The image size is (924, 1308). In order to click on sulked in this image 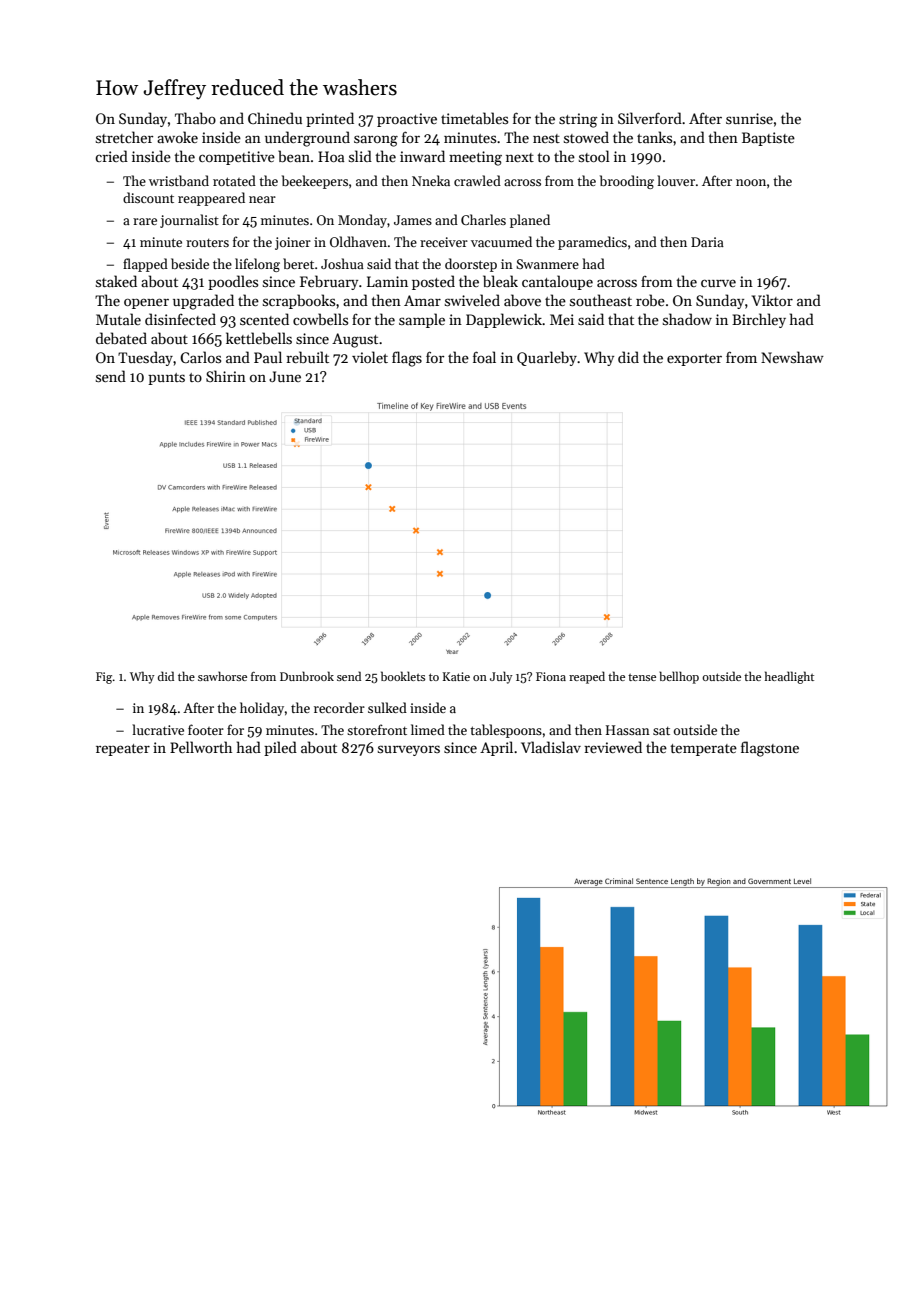, I will do `click(387, 707)`.
